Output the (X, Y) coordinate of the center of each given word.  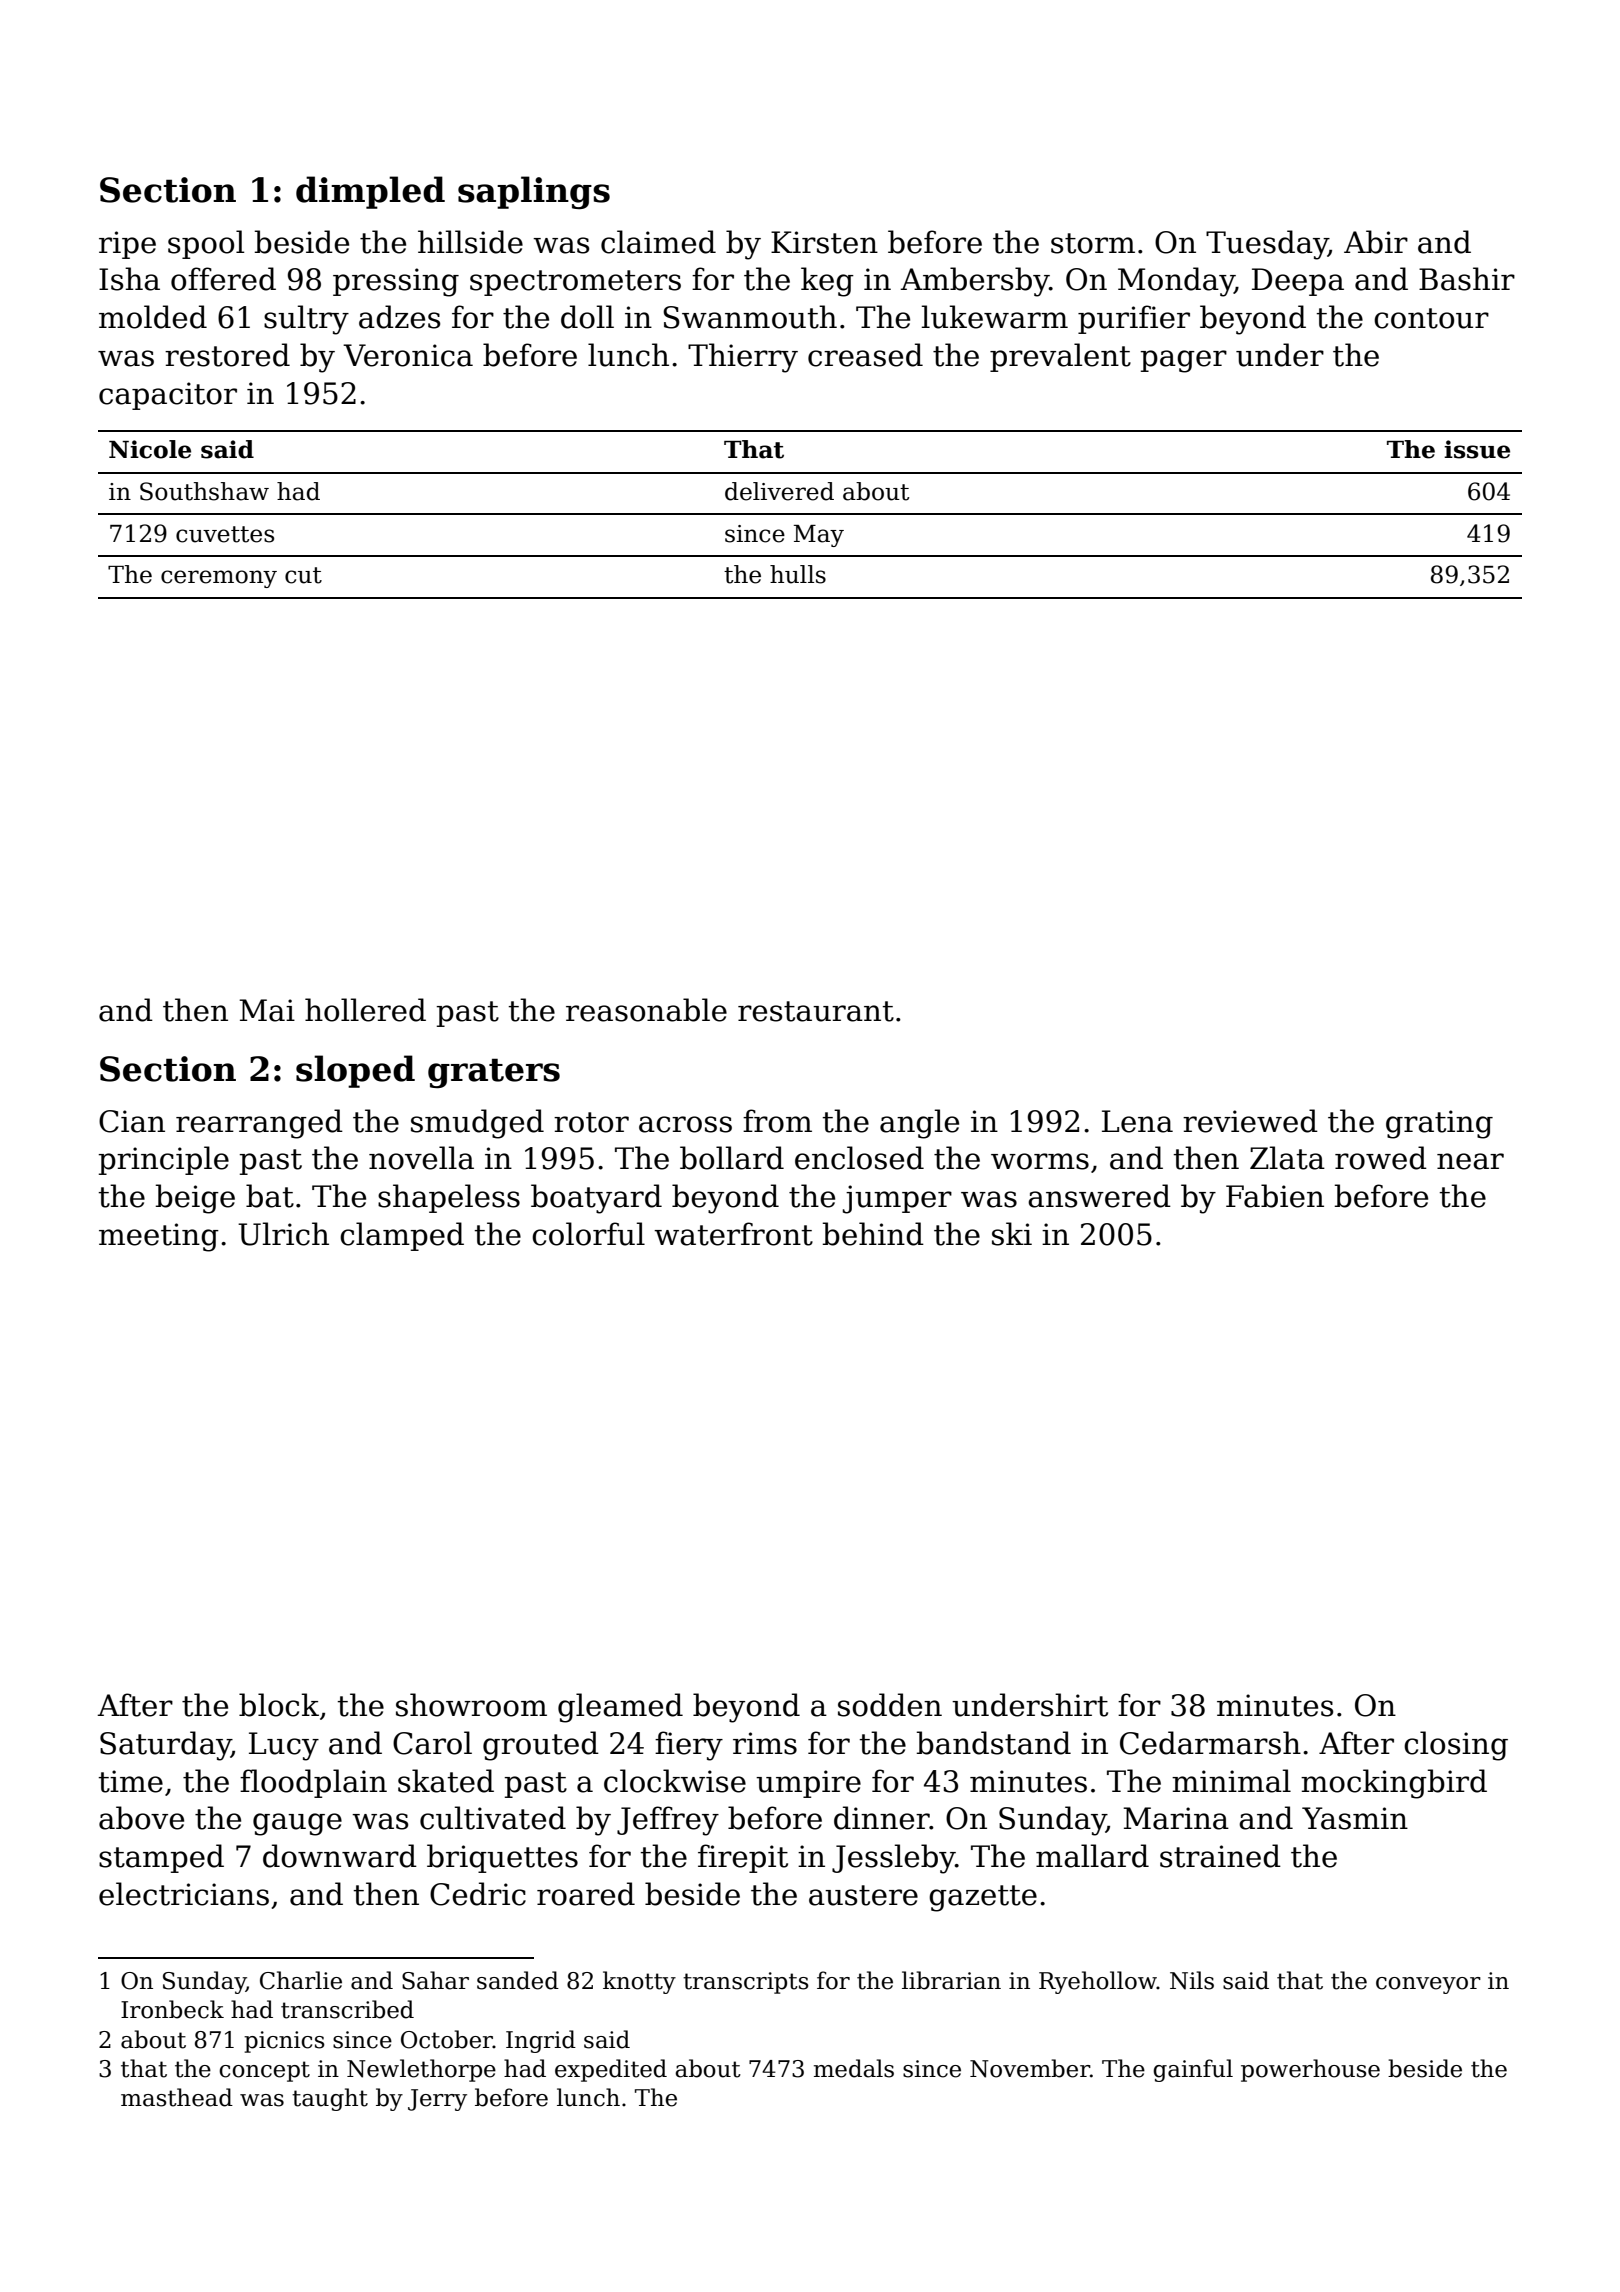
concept (264, 2071)
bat (270, 1196)
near (1470, 1161)
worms (1040, 1161)
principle (164, 1160)
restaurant (816, 1011)
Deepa (1298, 282)
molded (153, 317)
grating (1439, 1124)
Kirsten (824, 242)
